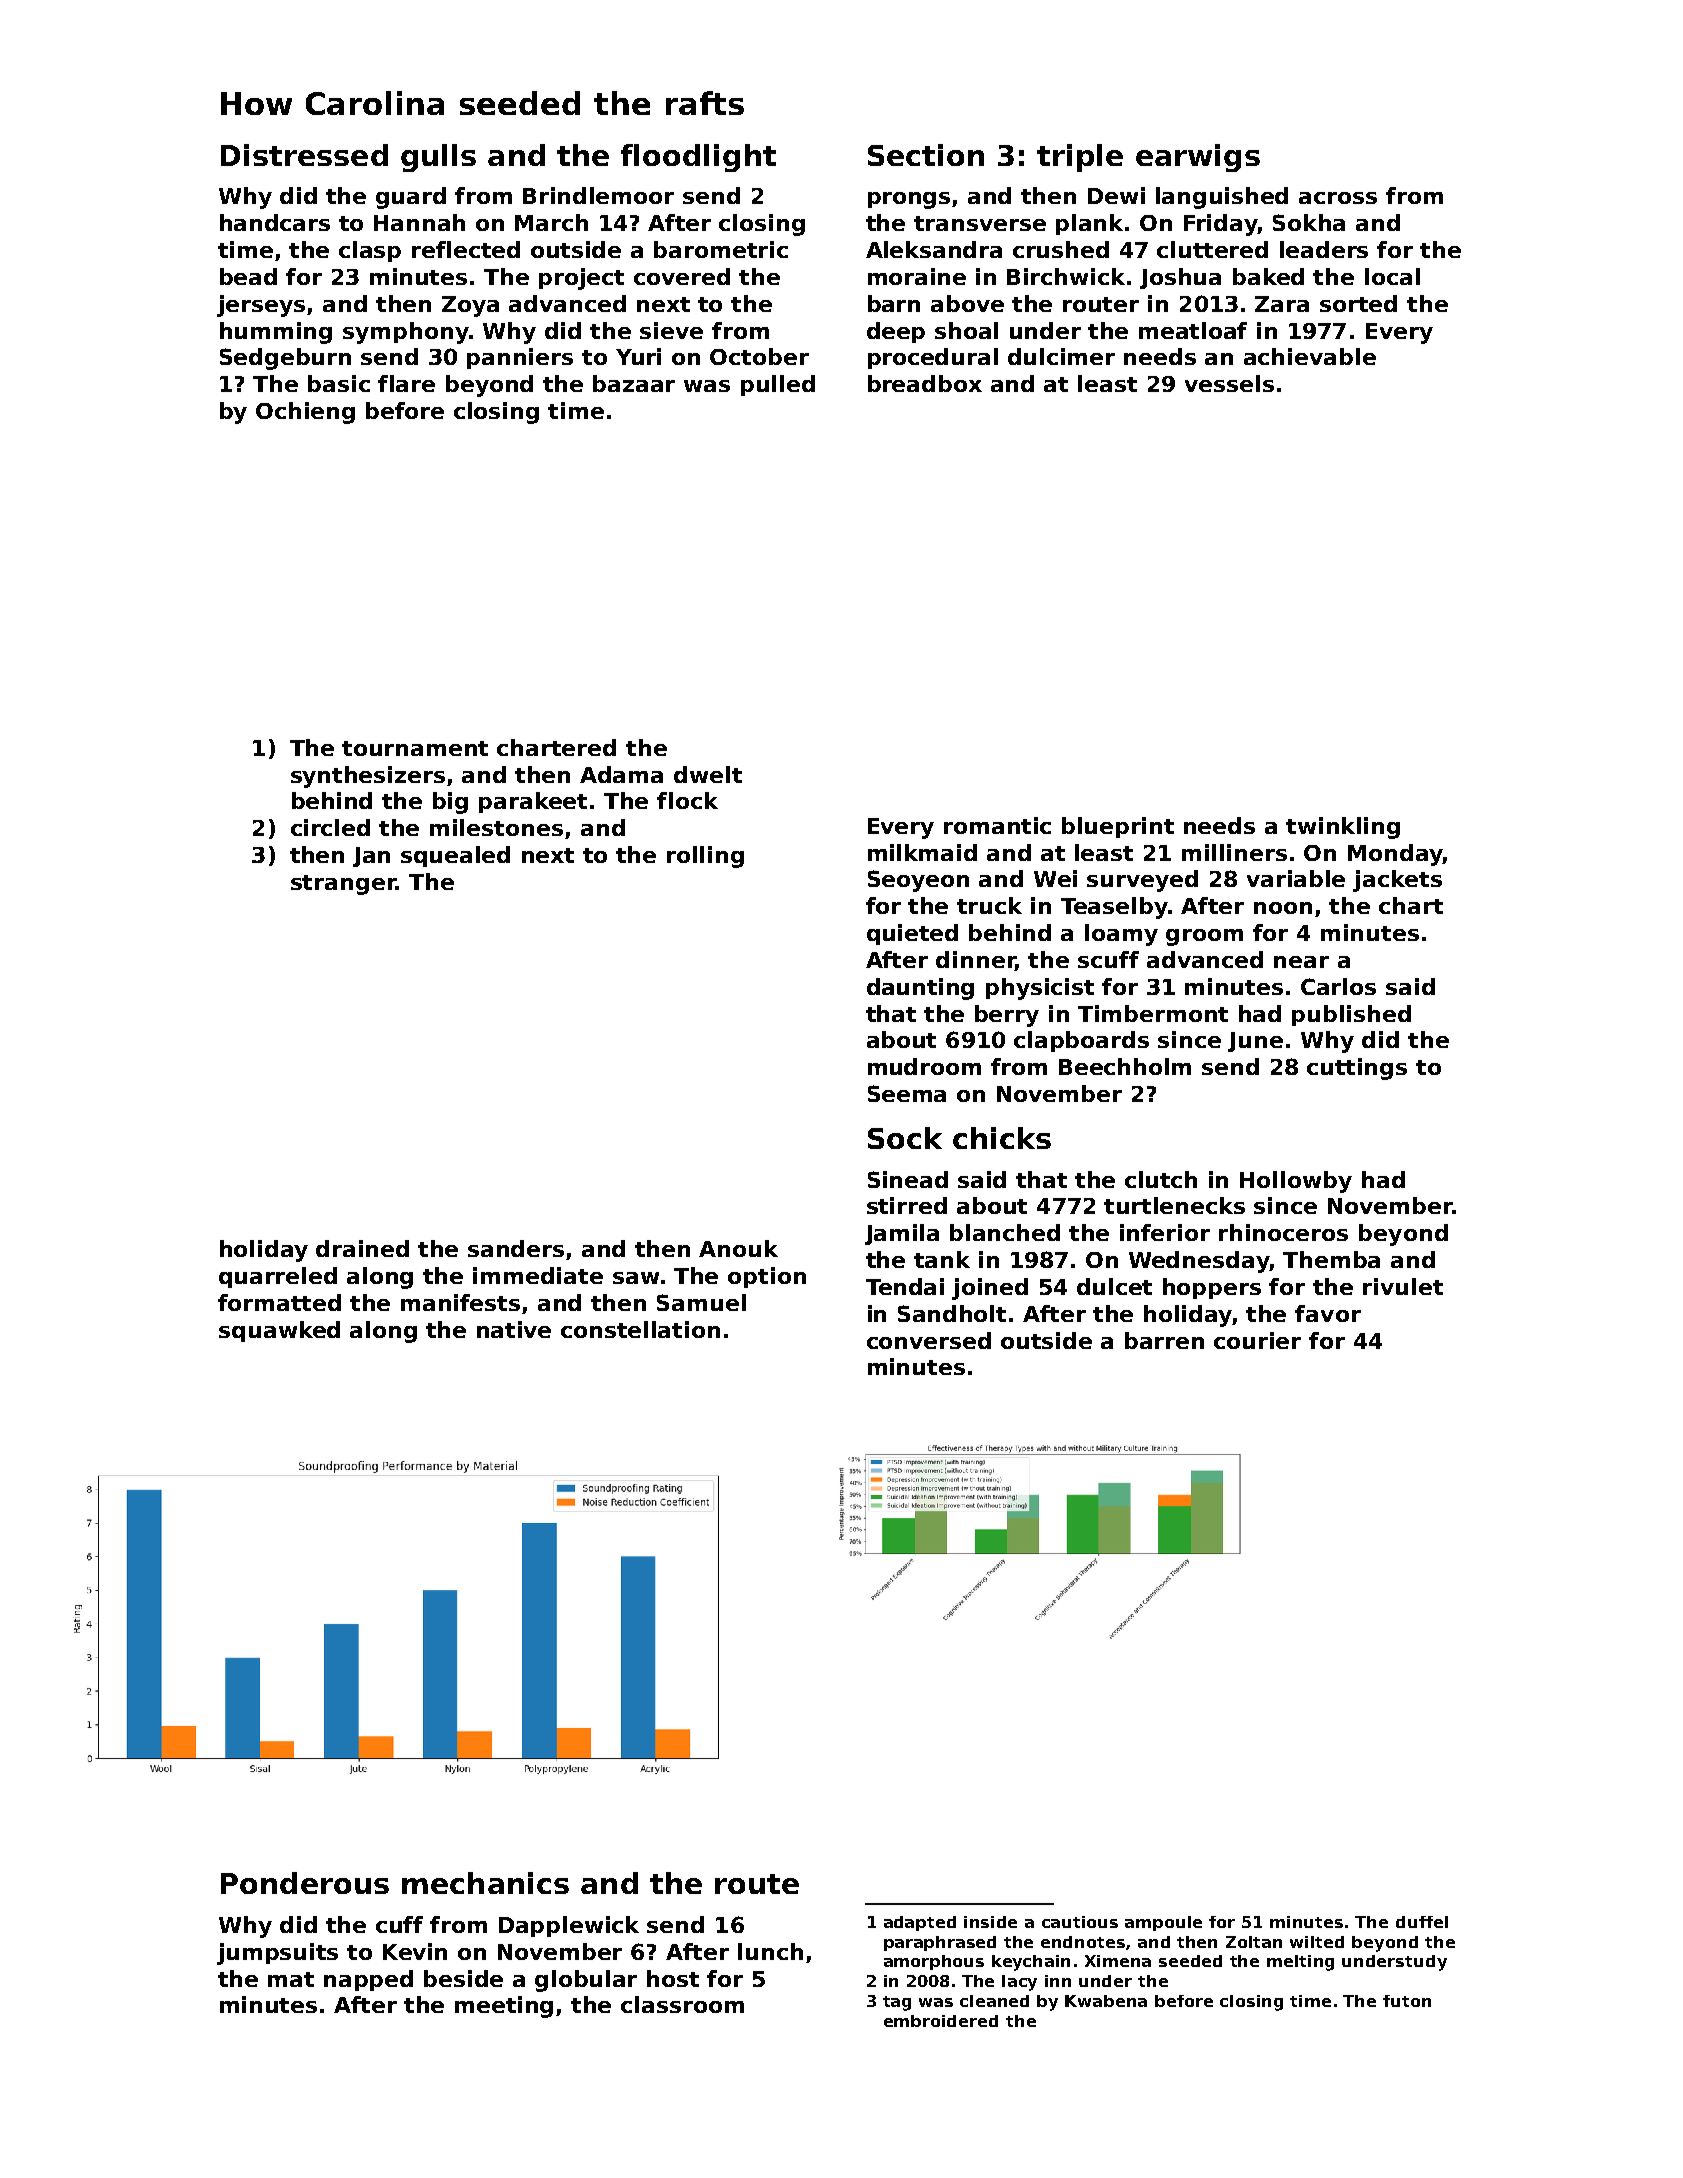  I want to click on mechanics, so click(485, 1883).
